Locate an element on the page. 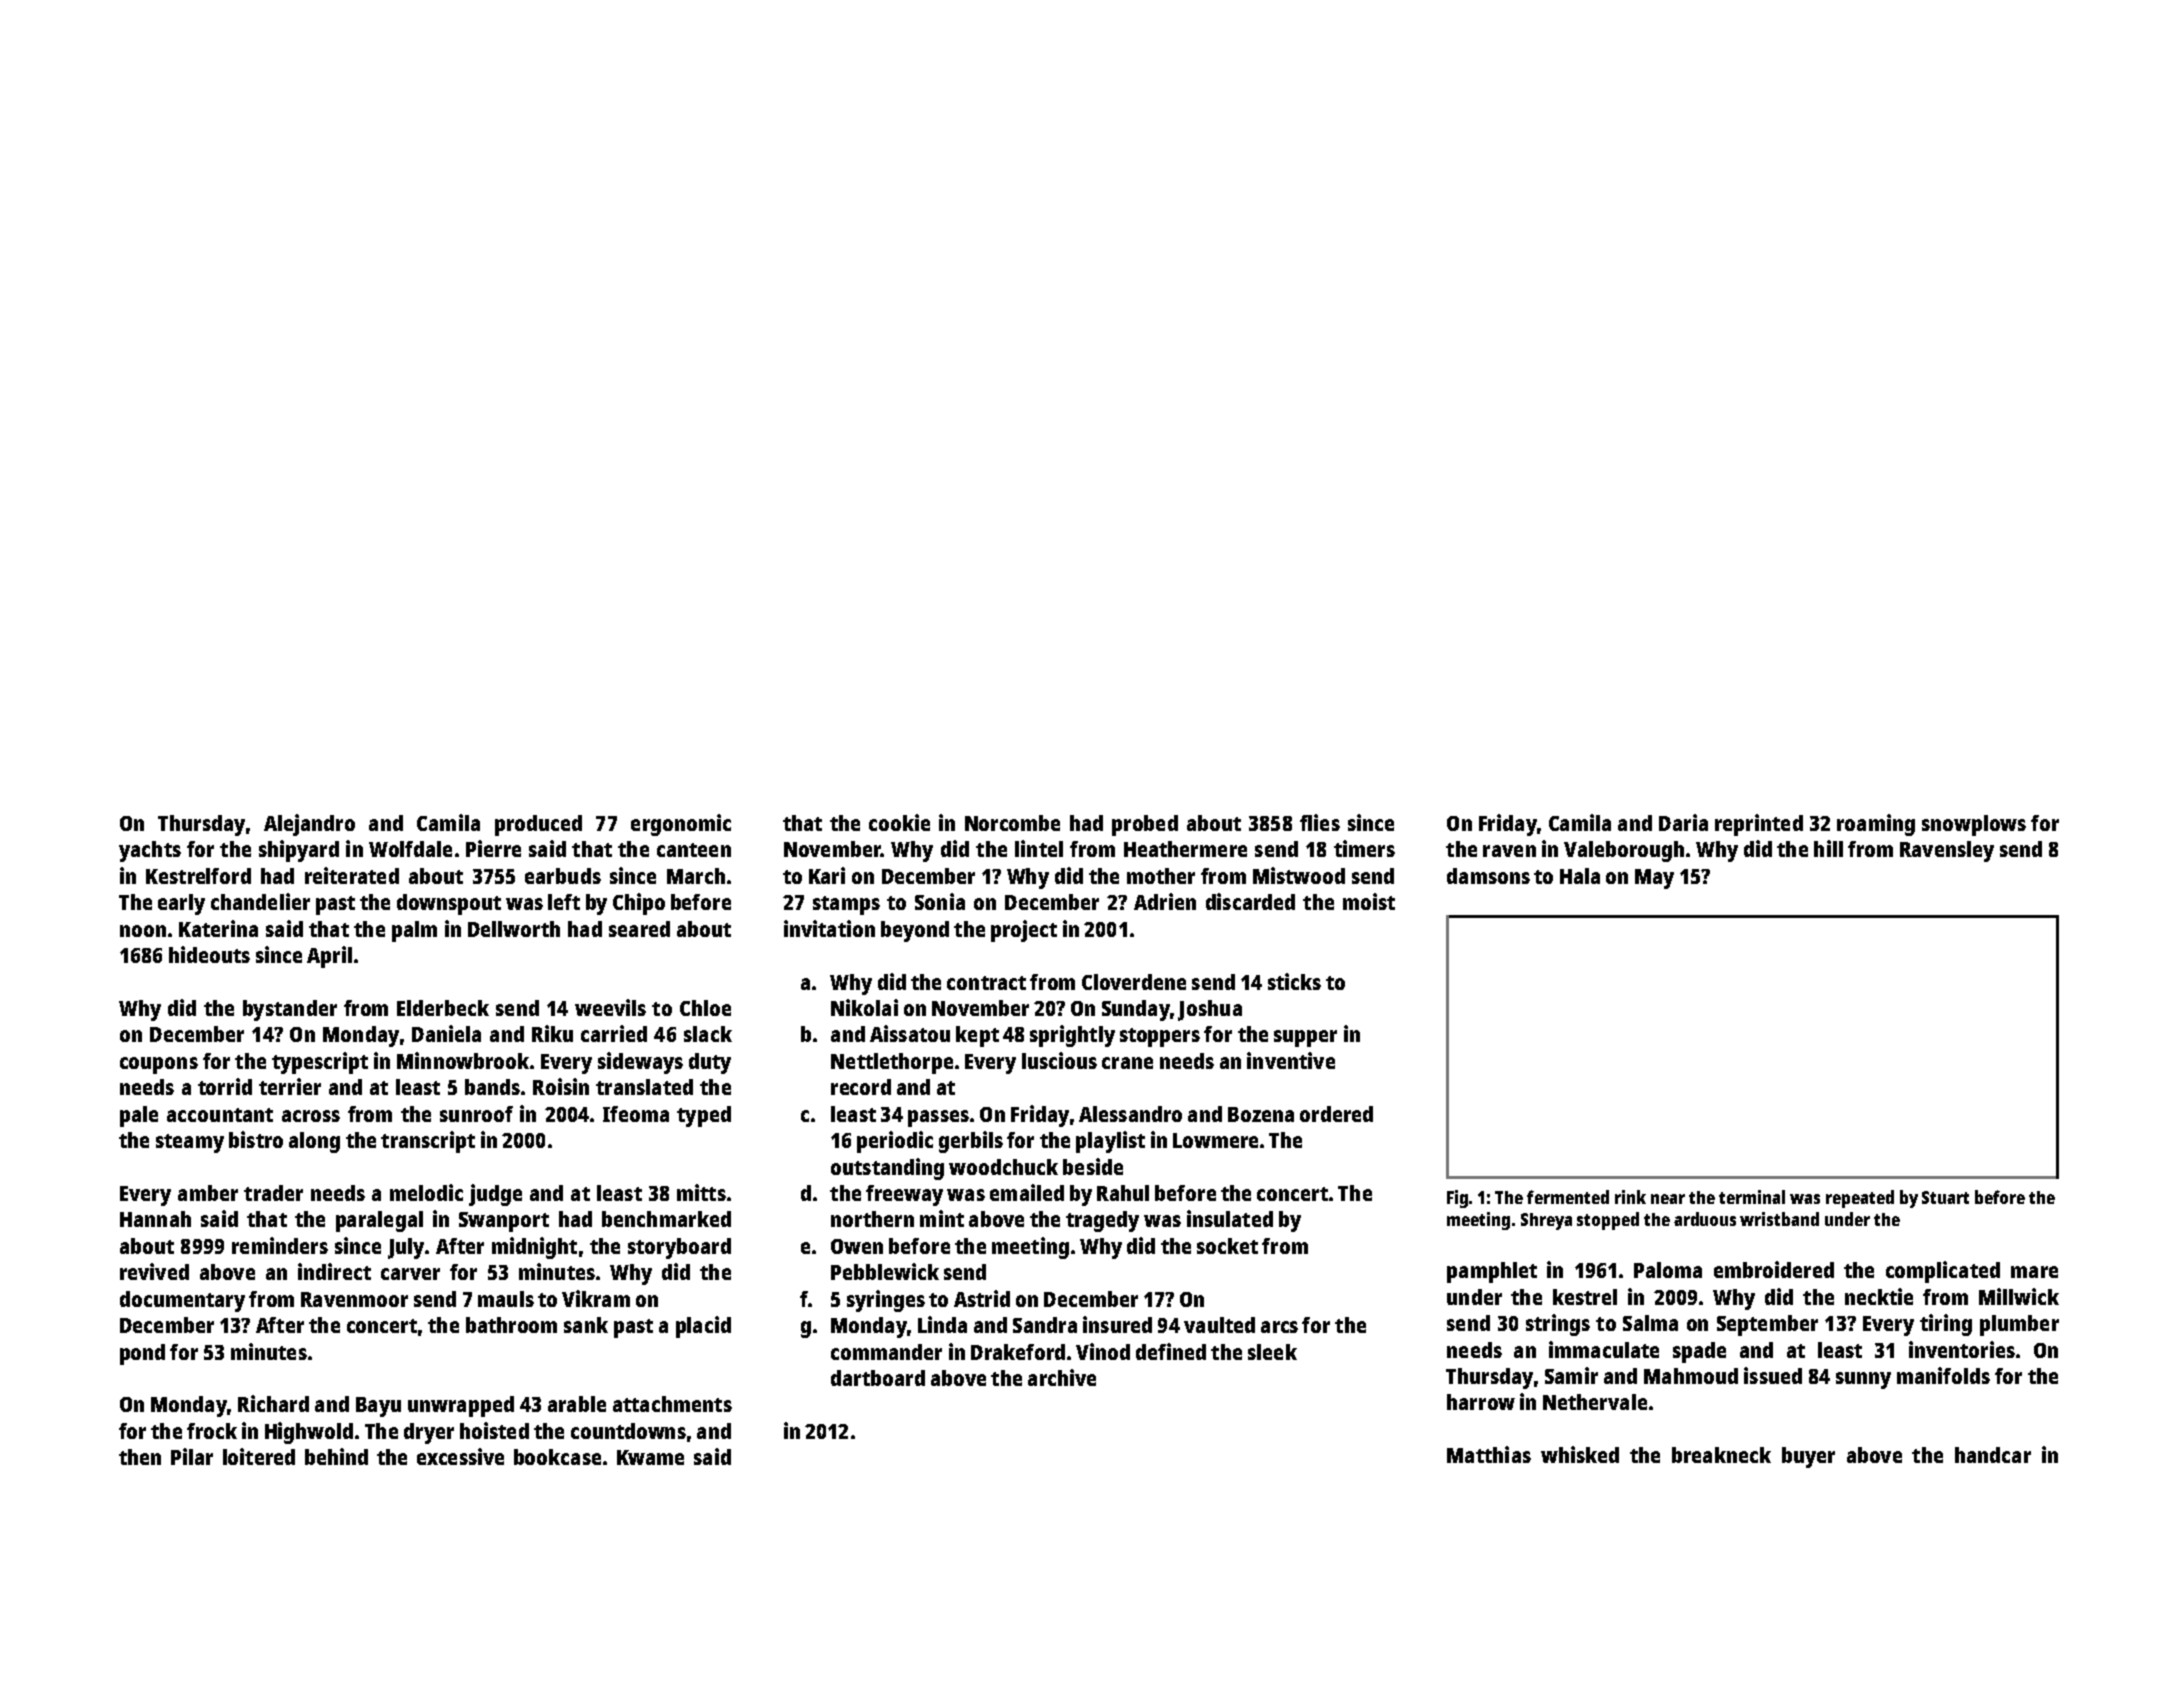  coupons is located at coordinates (159, 1065).
